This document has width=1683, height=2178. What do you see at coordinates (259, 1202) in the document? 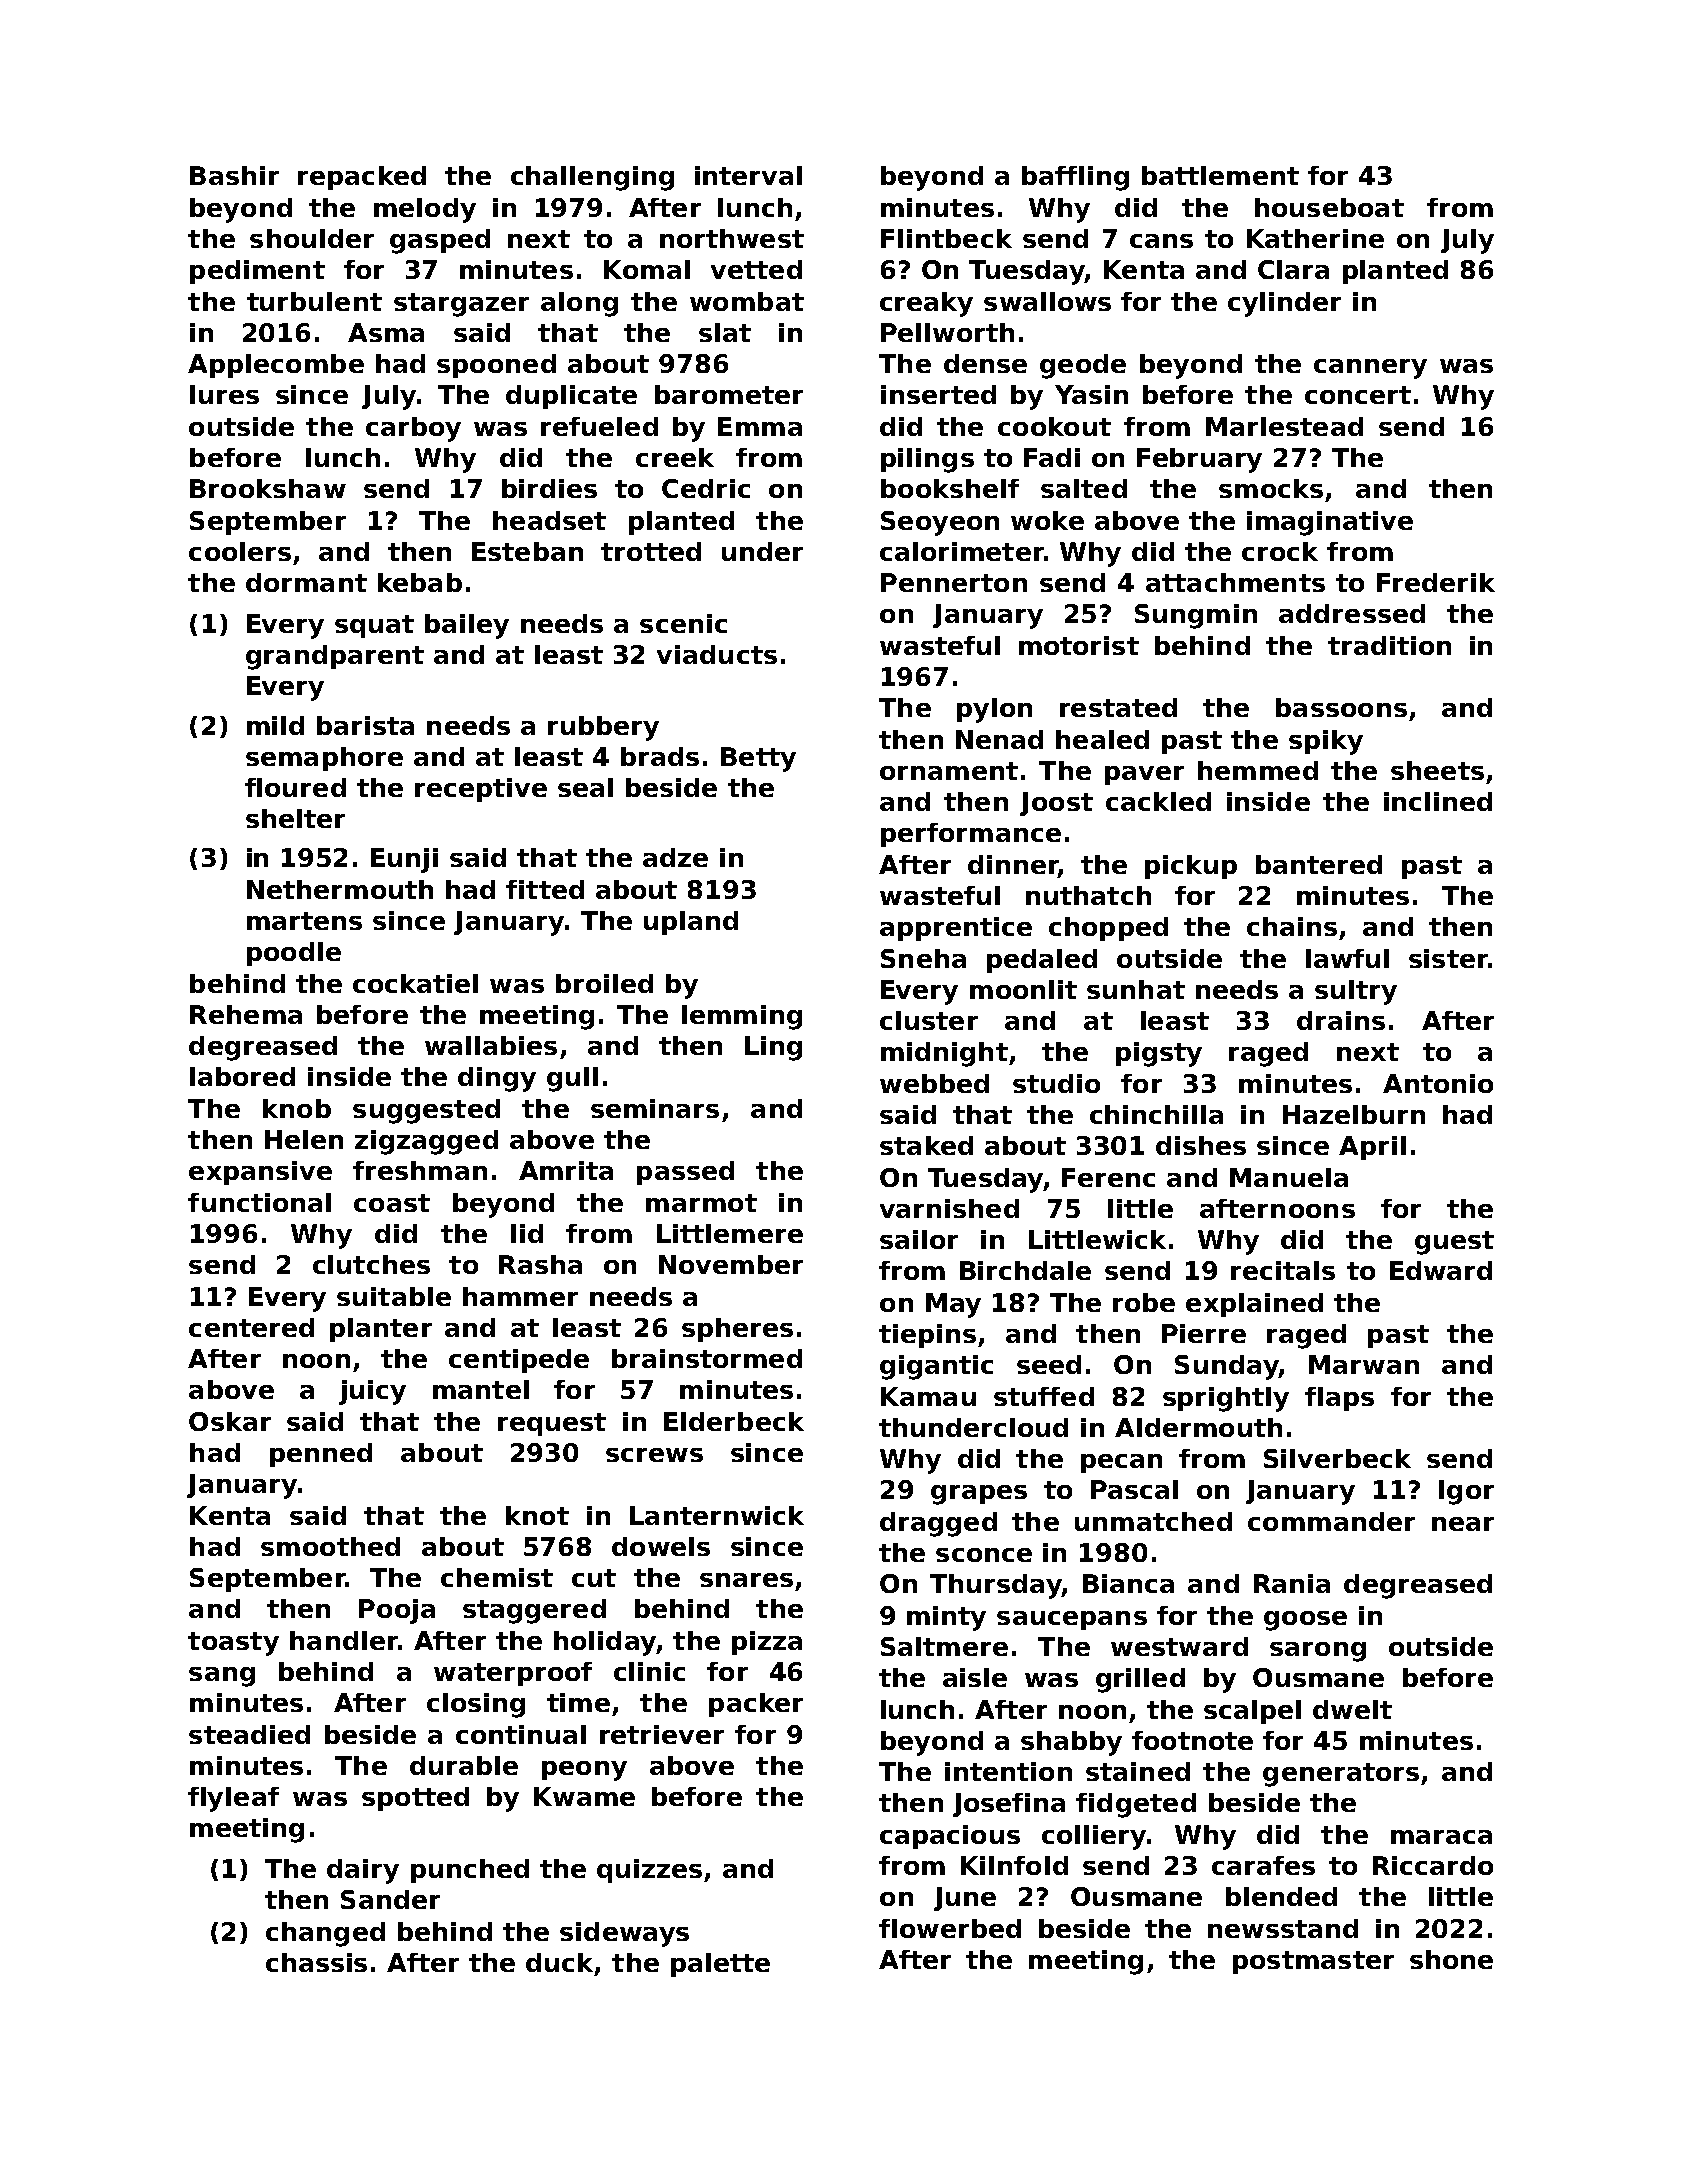
I see `functional` at bounding box center [259, 1202].
